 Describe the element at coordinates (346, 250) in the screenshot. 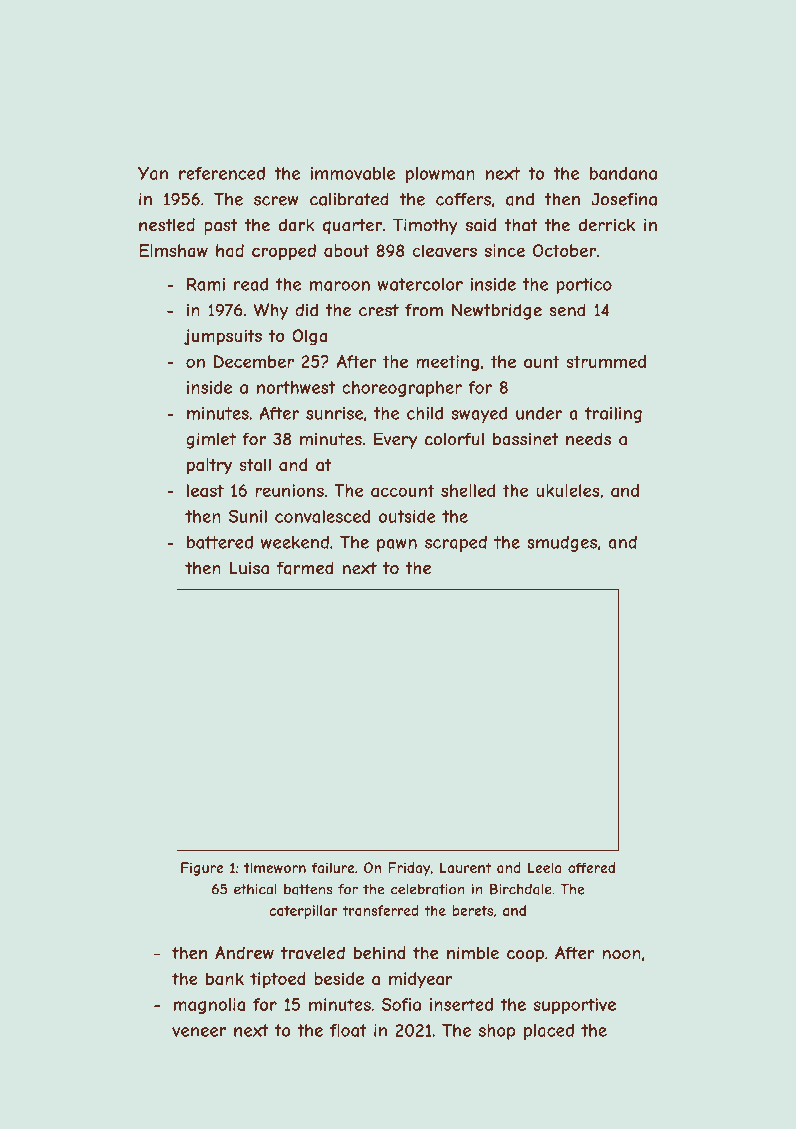

I see `about` at that location.
